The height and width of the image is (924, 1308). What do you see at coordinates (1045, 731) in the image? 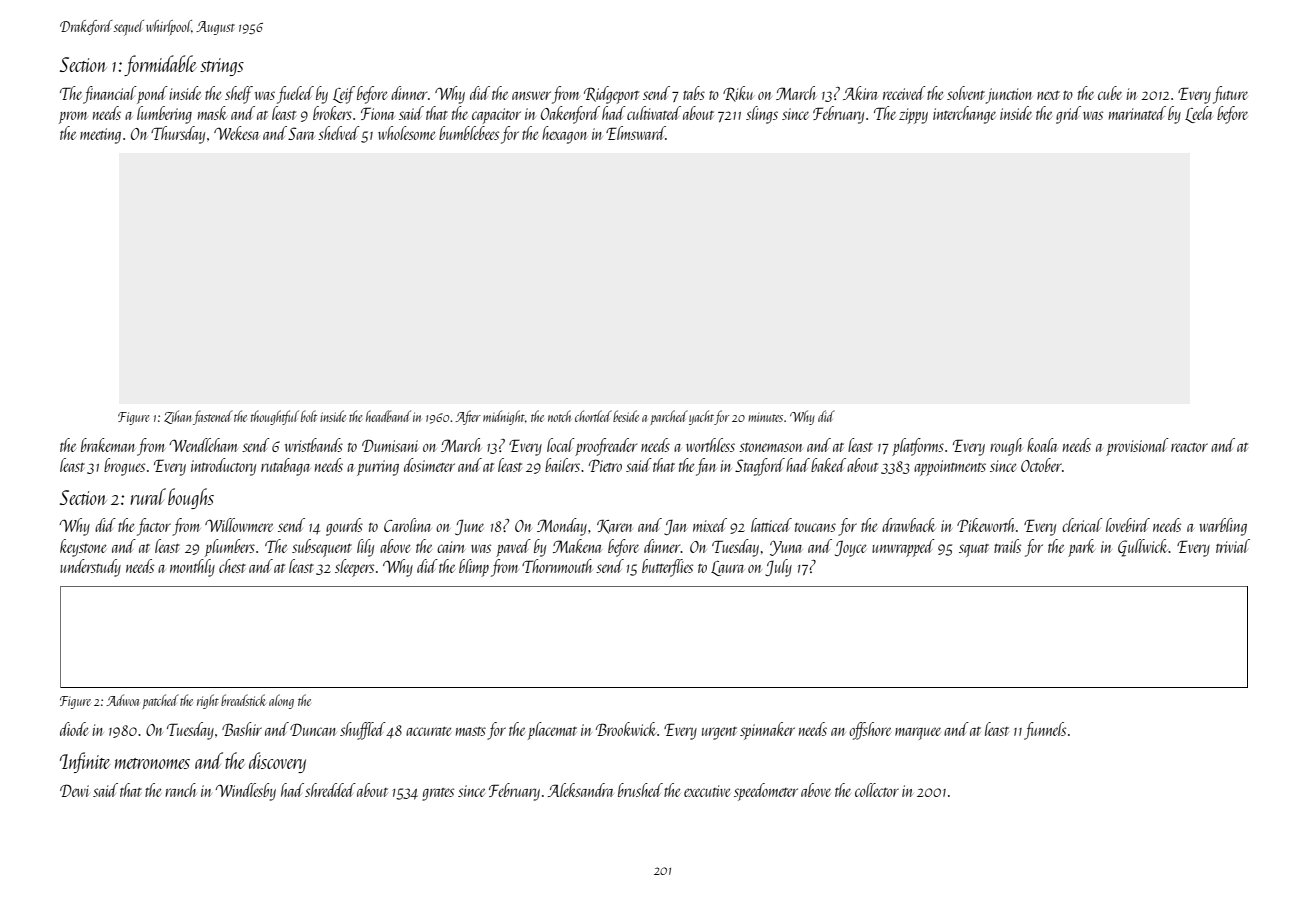
I see `funnels` at bounding box center [1045, 731].
